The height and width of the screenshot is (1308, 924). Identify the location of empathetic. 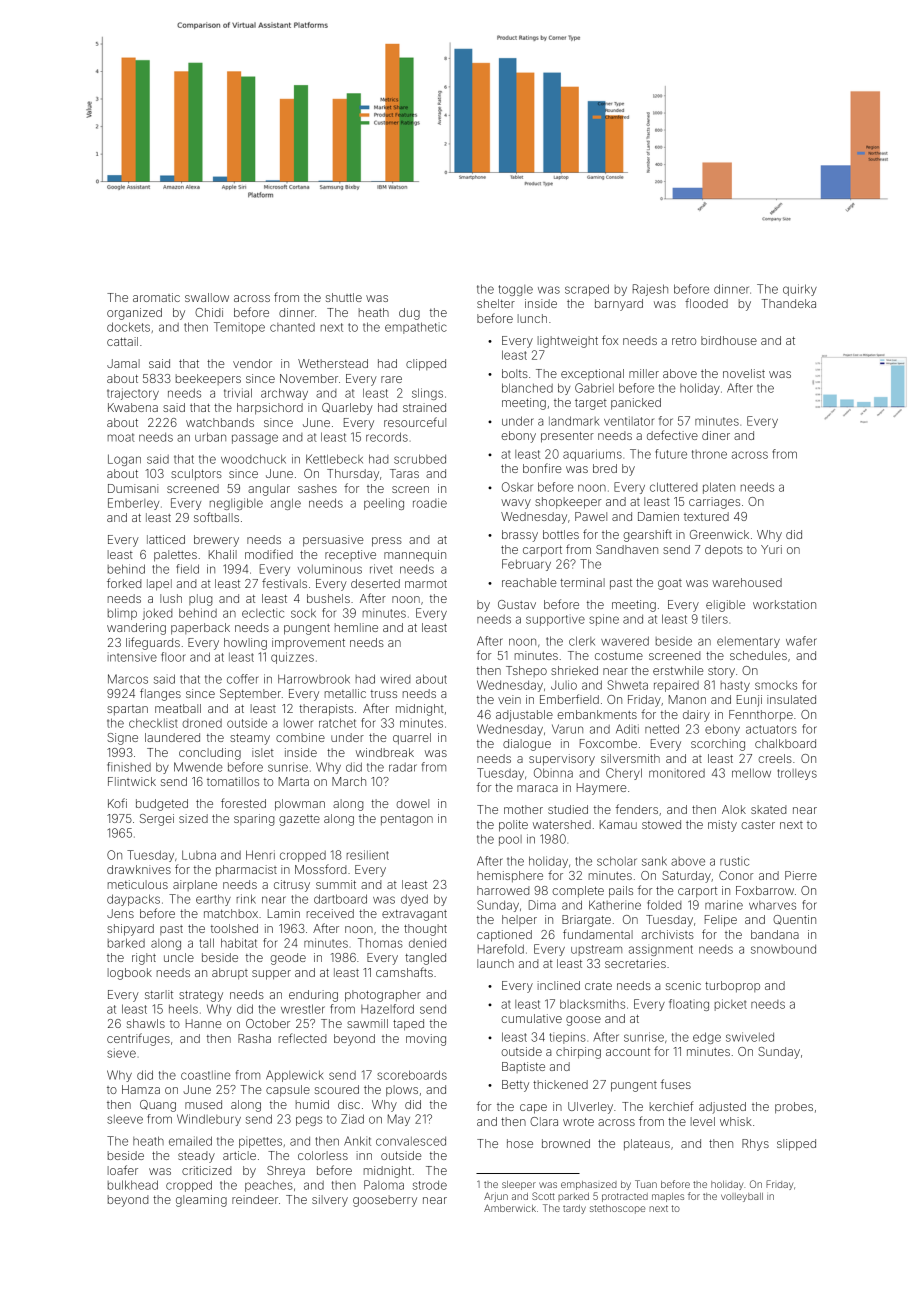
(416, 328).
